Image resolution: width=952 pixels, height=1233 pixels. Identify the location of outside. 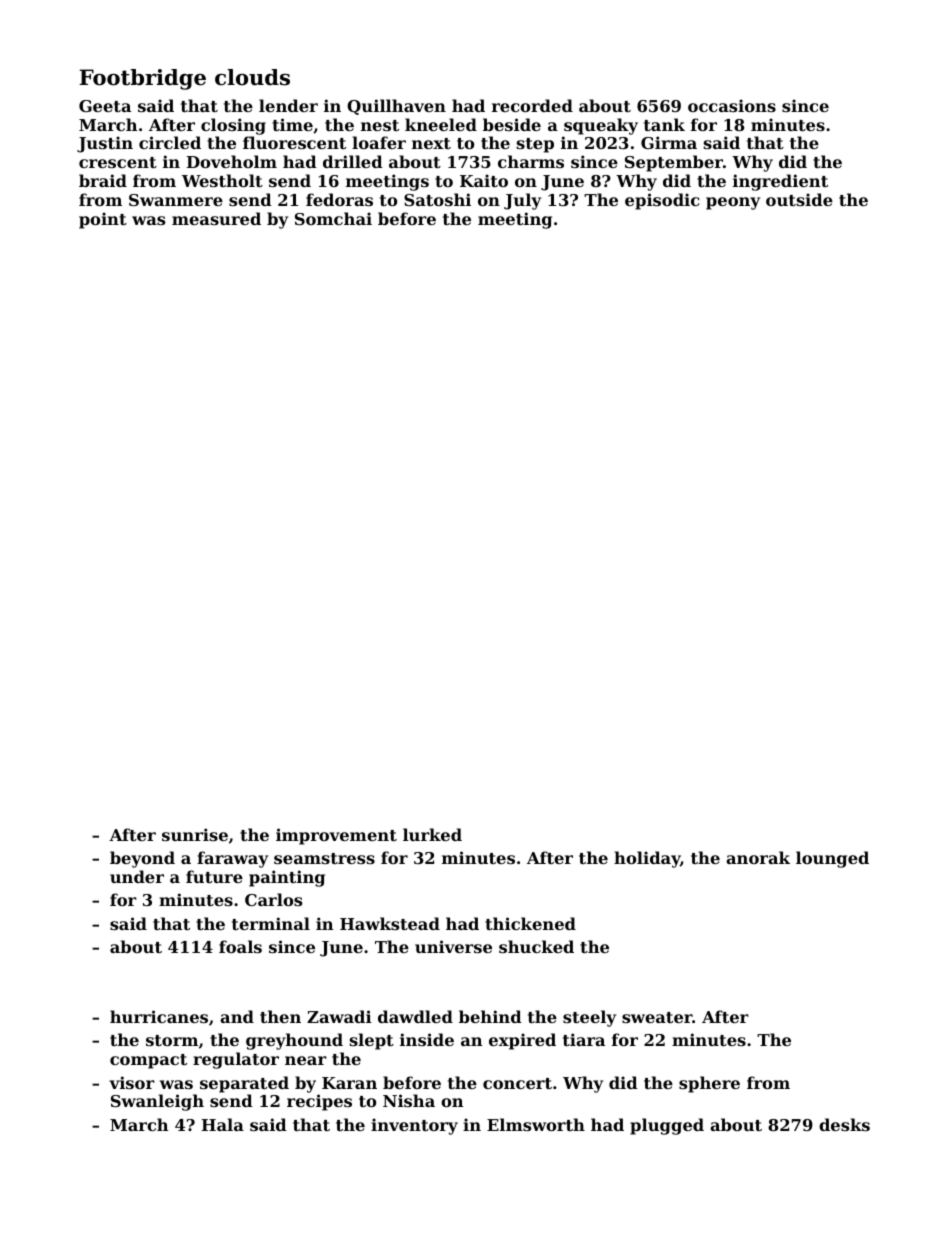
(799, 199).
